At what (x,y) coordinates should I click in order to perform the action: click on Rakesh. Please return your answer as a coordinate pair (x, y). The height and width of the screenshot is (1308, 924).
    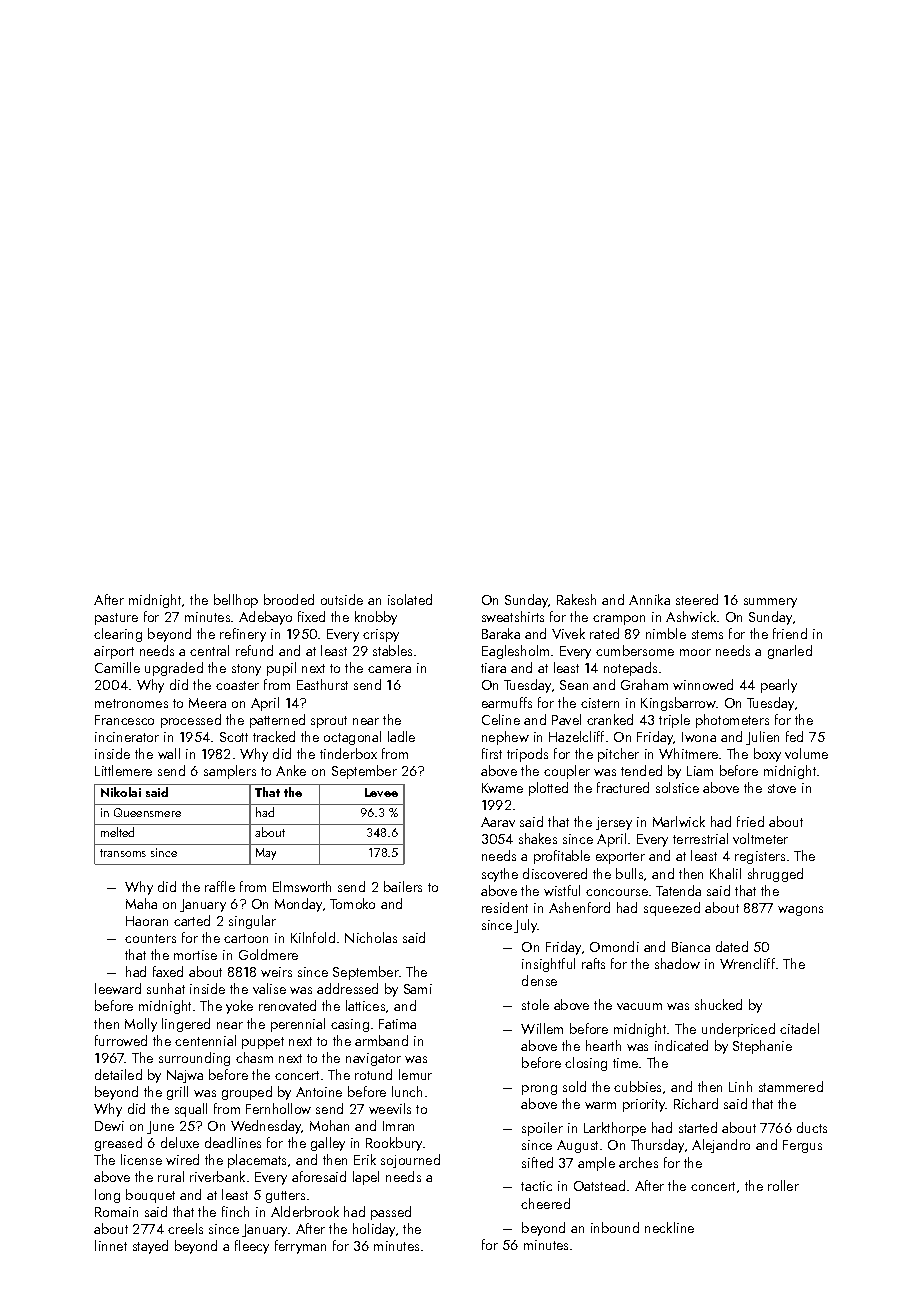
    Looking at the image, I should click on (576, 599).
